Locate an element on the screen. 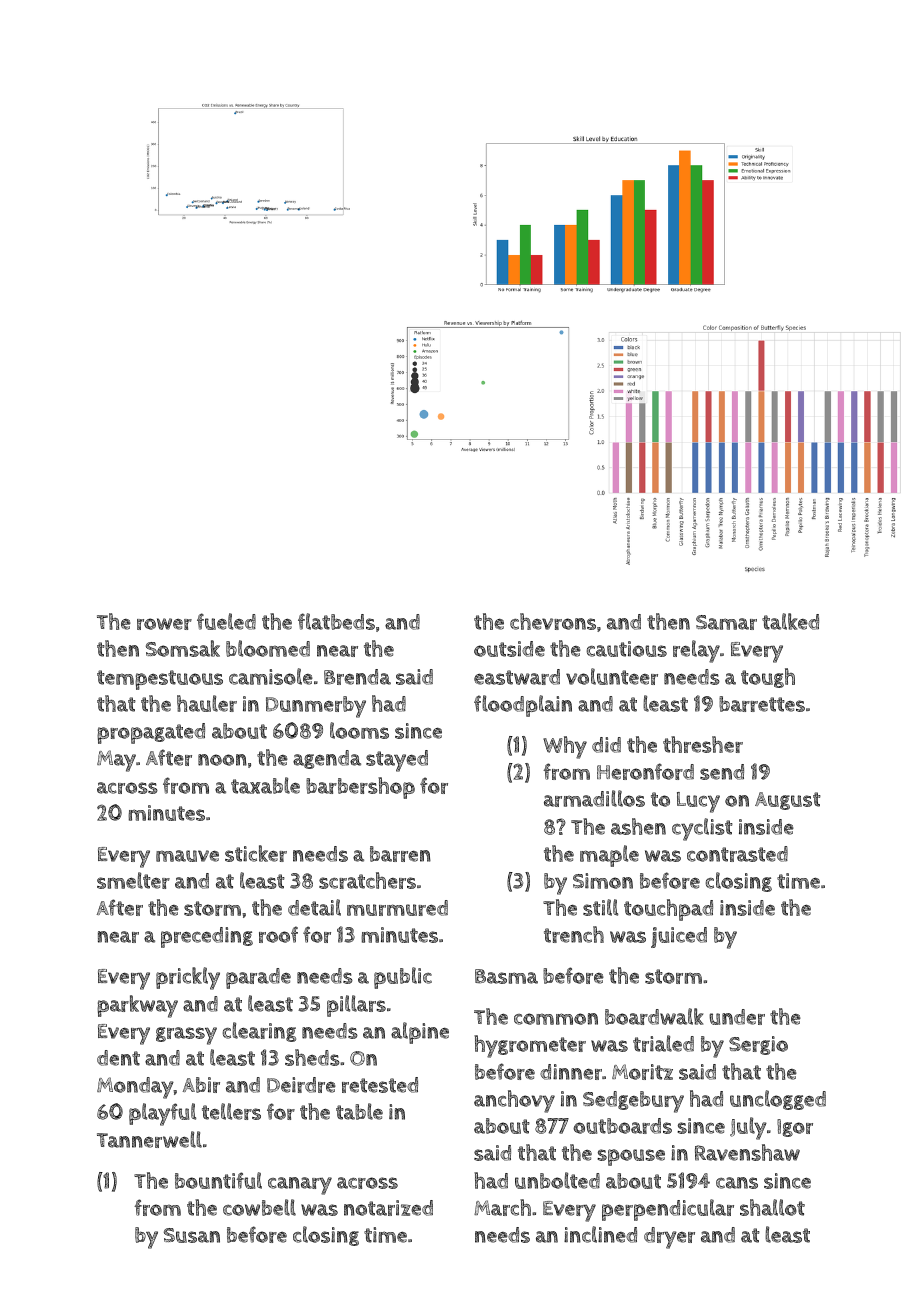 This screenshot has height=1314, width=924. Heronford is located at coordinates (645, 771).
